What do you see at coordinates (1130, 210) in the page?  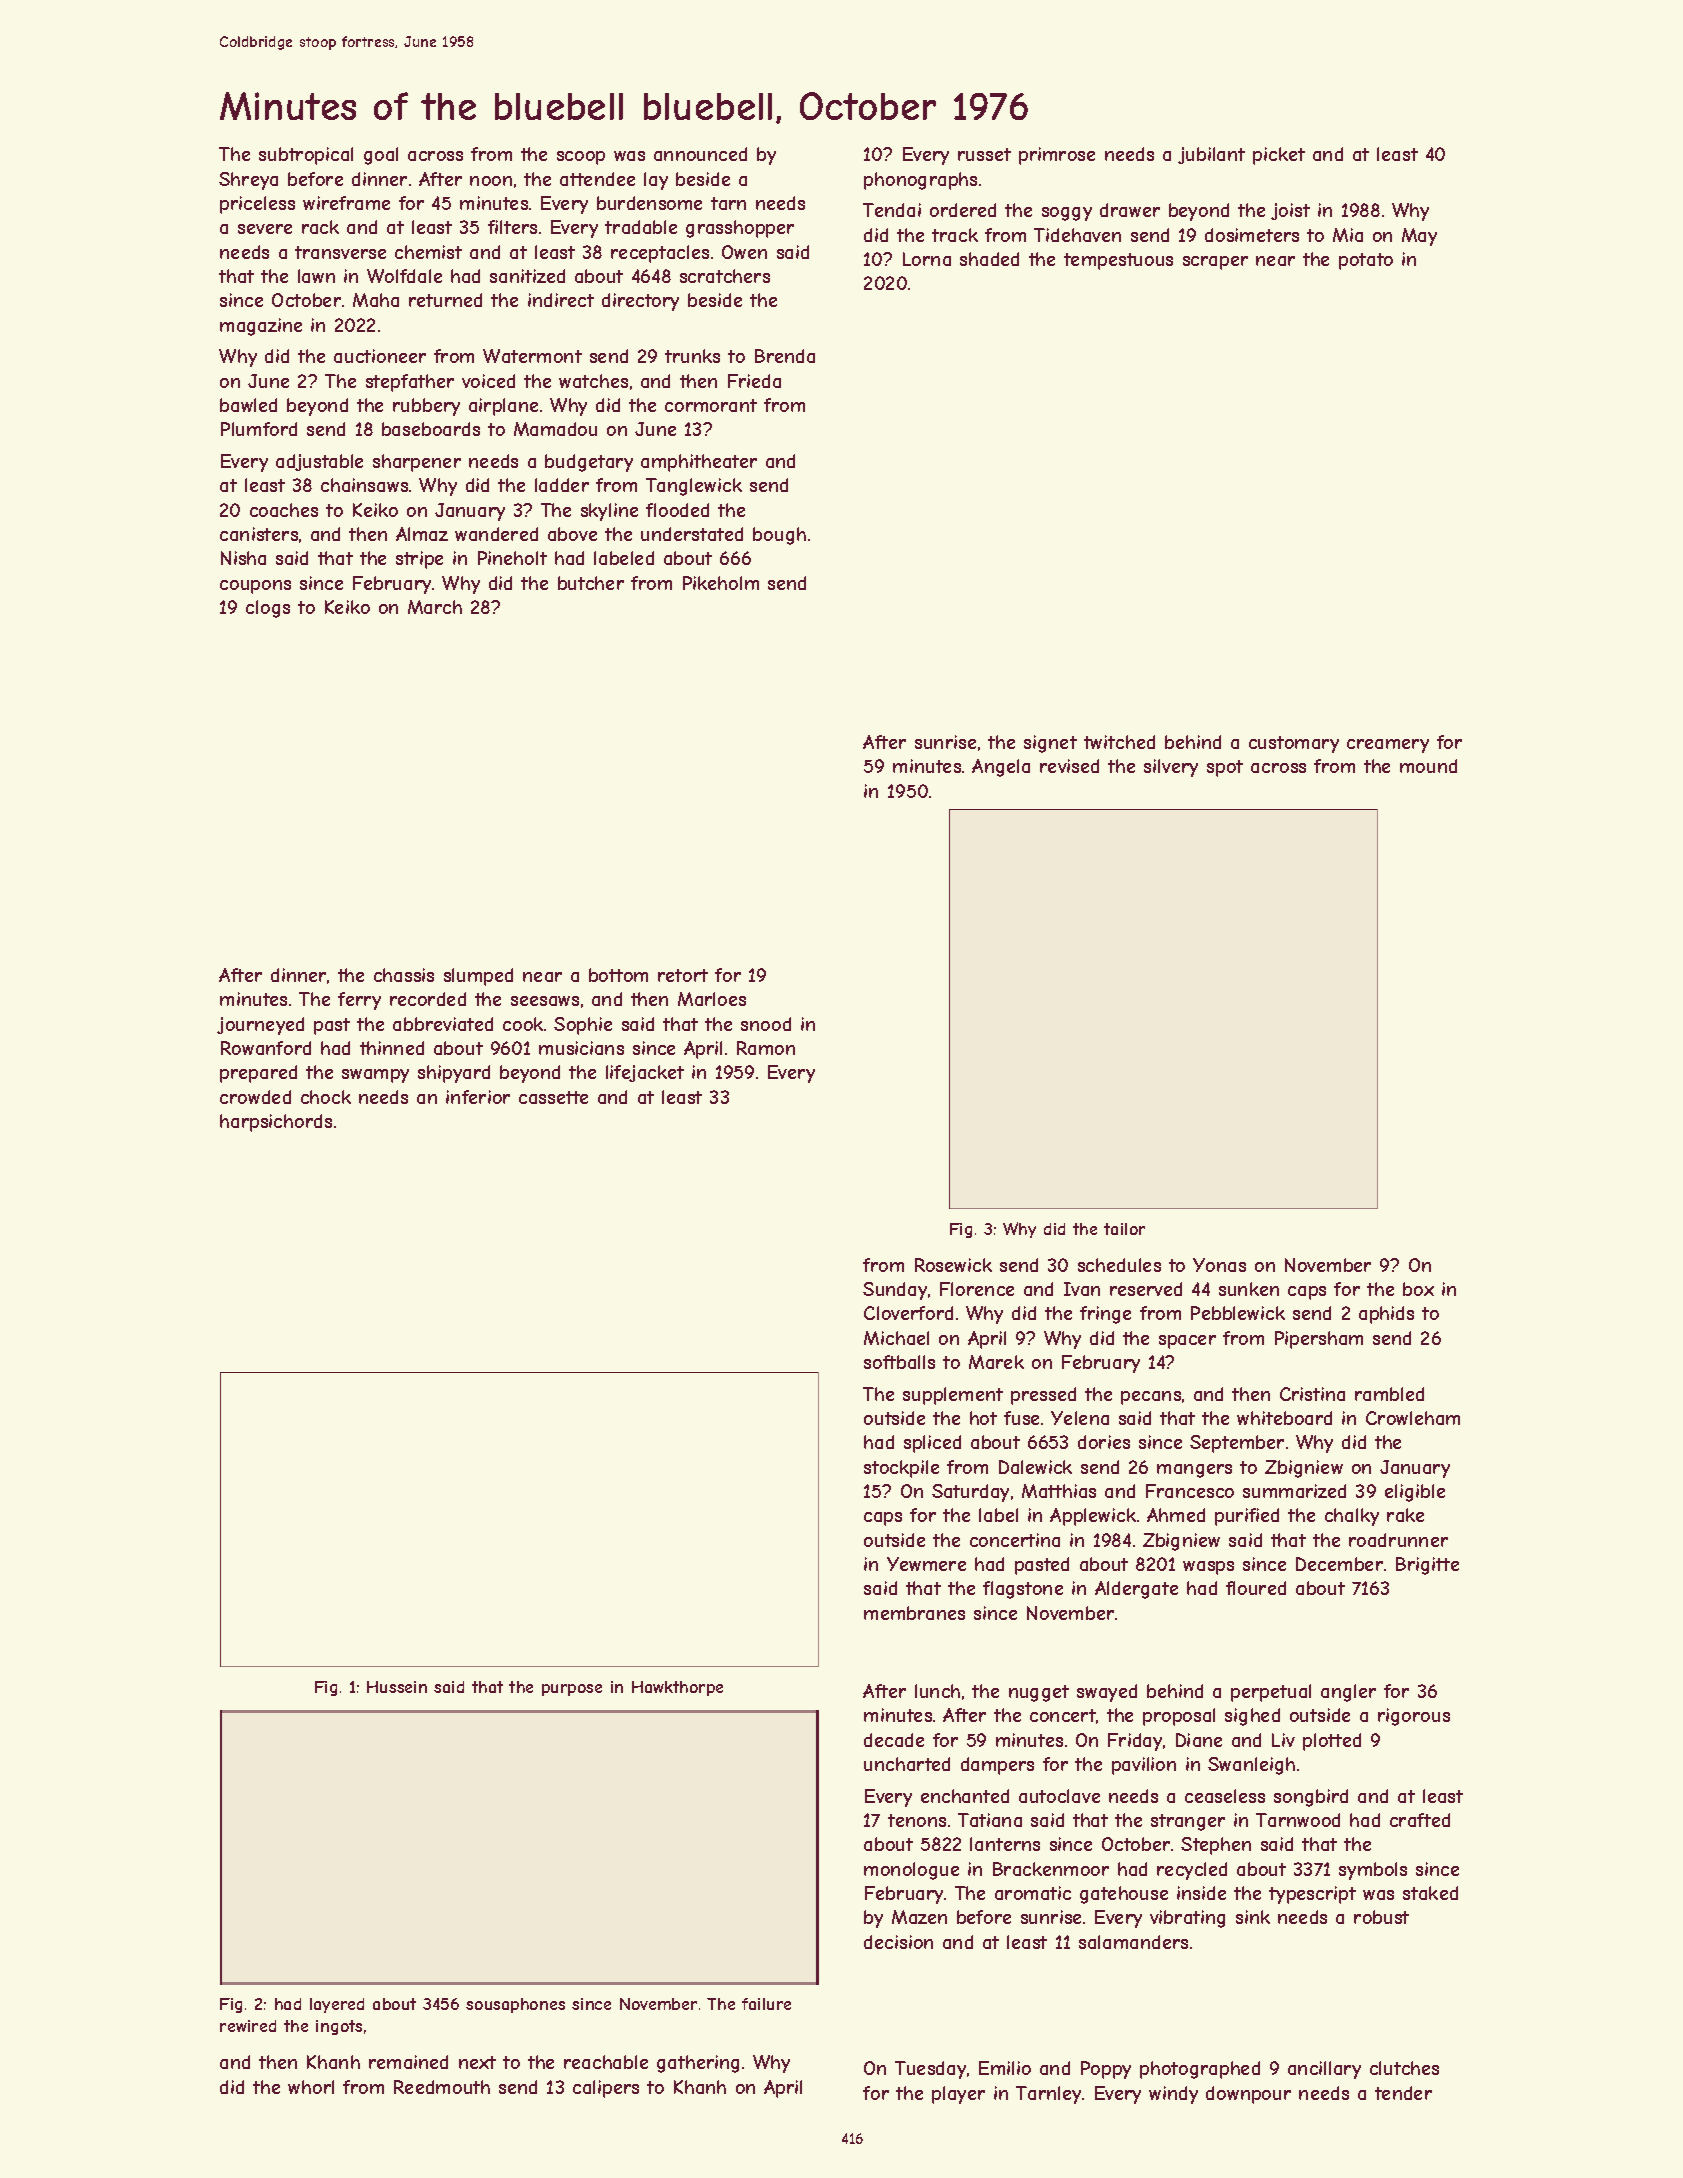 I see `drawer` at bounding box center [1130, 210].
